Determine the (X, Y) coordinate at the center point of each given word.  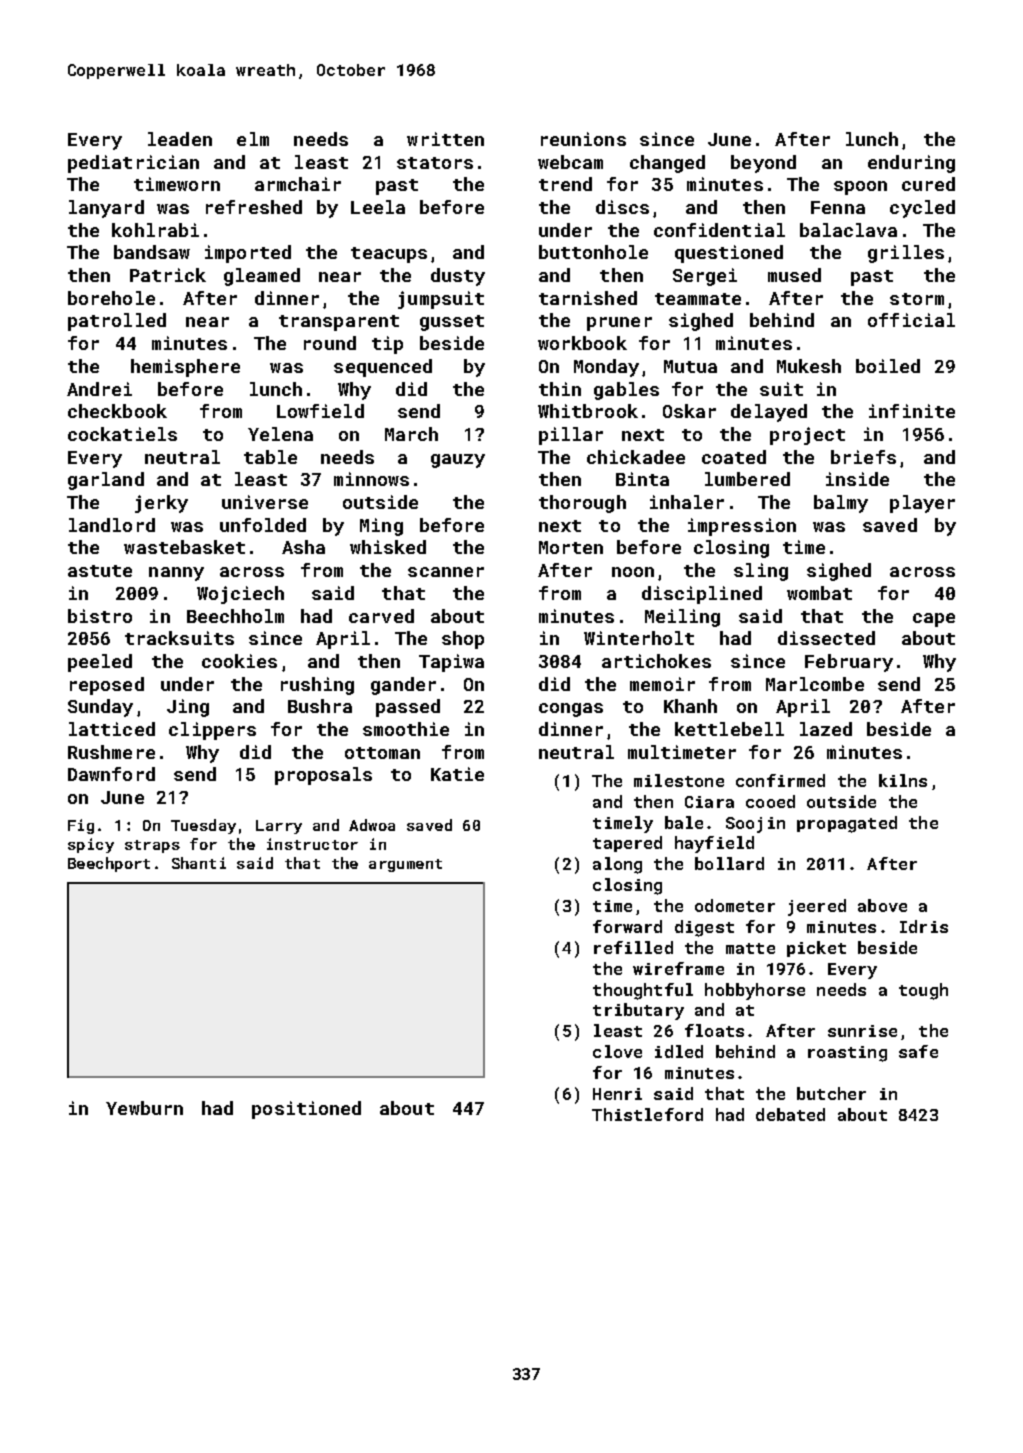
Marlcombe (815, 684)
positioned (306, 1110)
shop (463, 640)
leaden (180, 139)
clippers (212, 731)
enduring (911, 164)
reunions (583, 139)
